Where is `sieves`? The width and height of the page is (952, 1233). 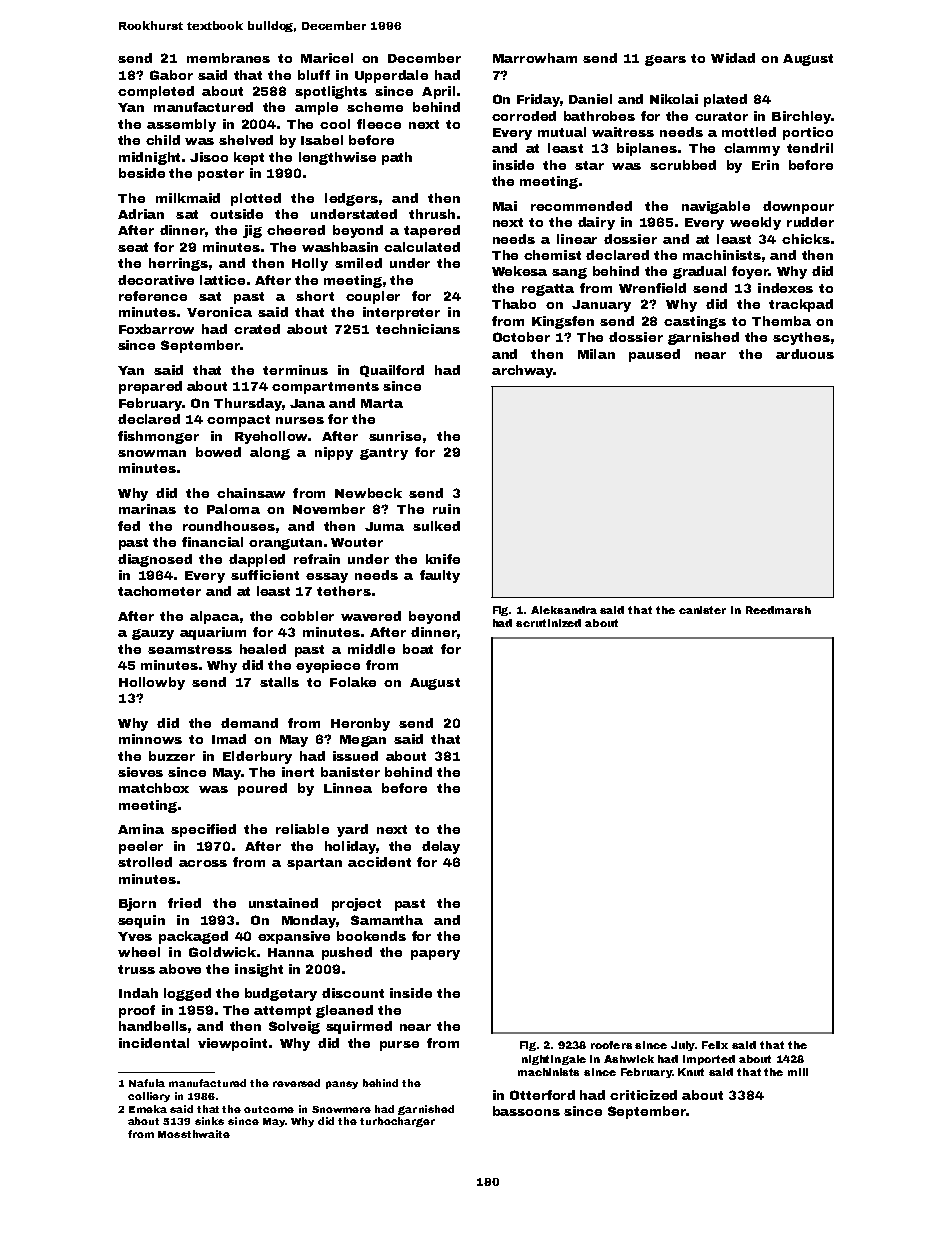
sieves is located at coordinates (140, 772).
